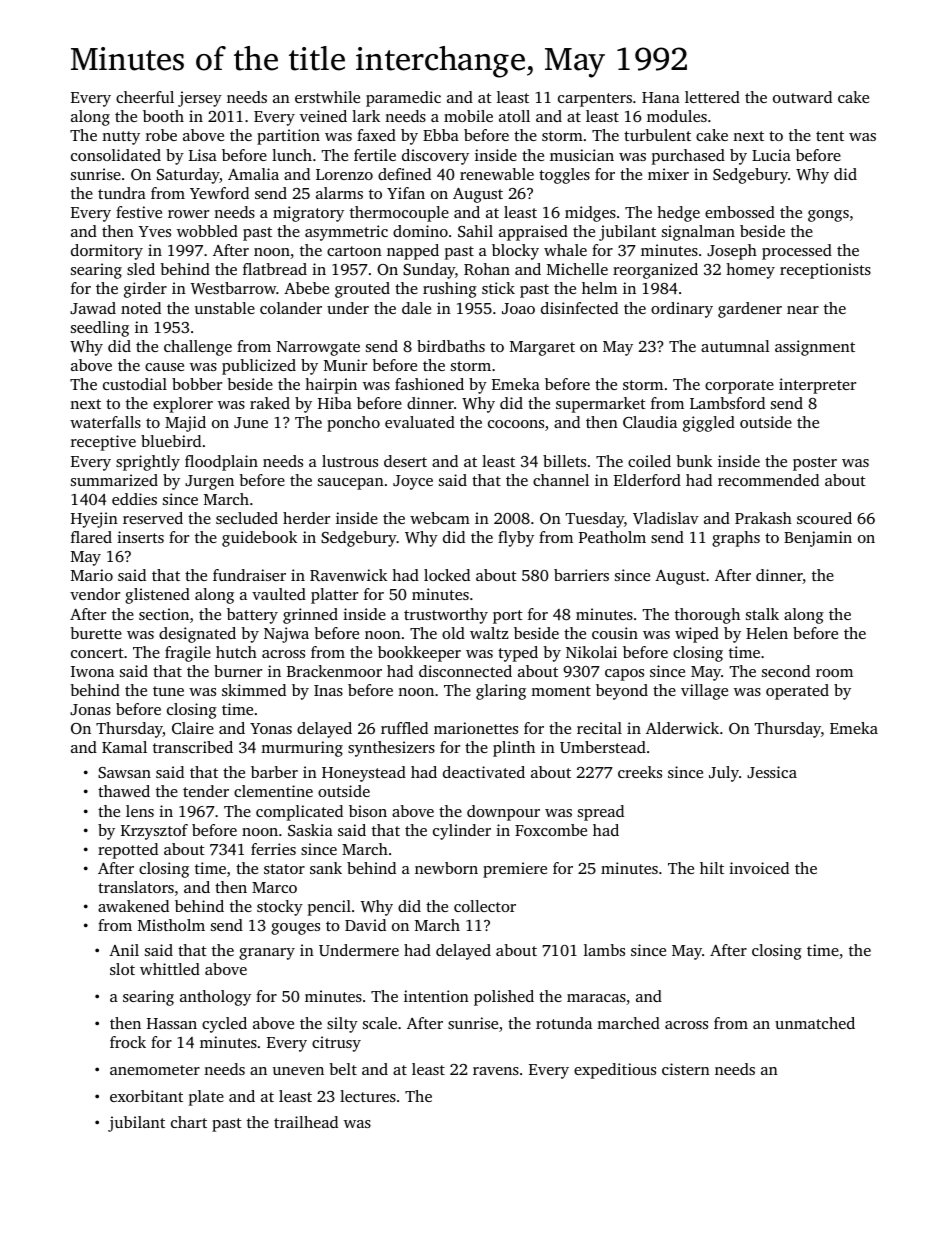 This screenshot has width=952, height=1233. What do you see at coordinates (375, 155) in the screenshot?
I see `fertile` at bounding box center [375, 155].
